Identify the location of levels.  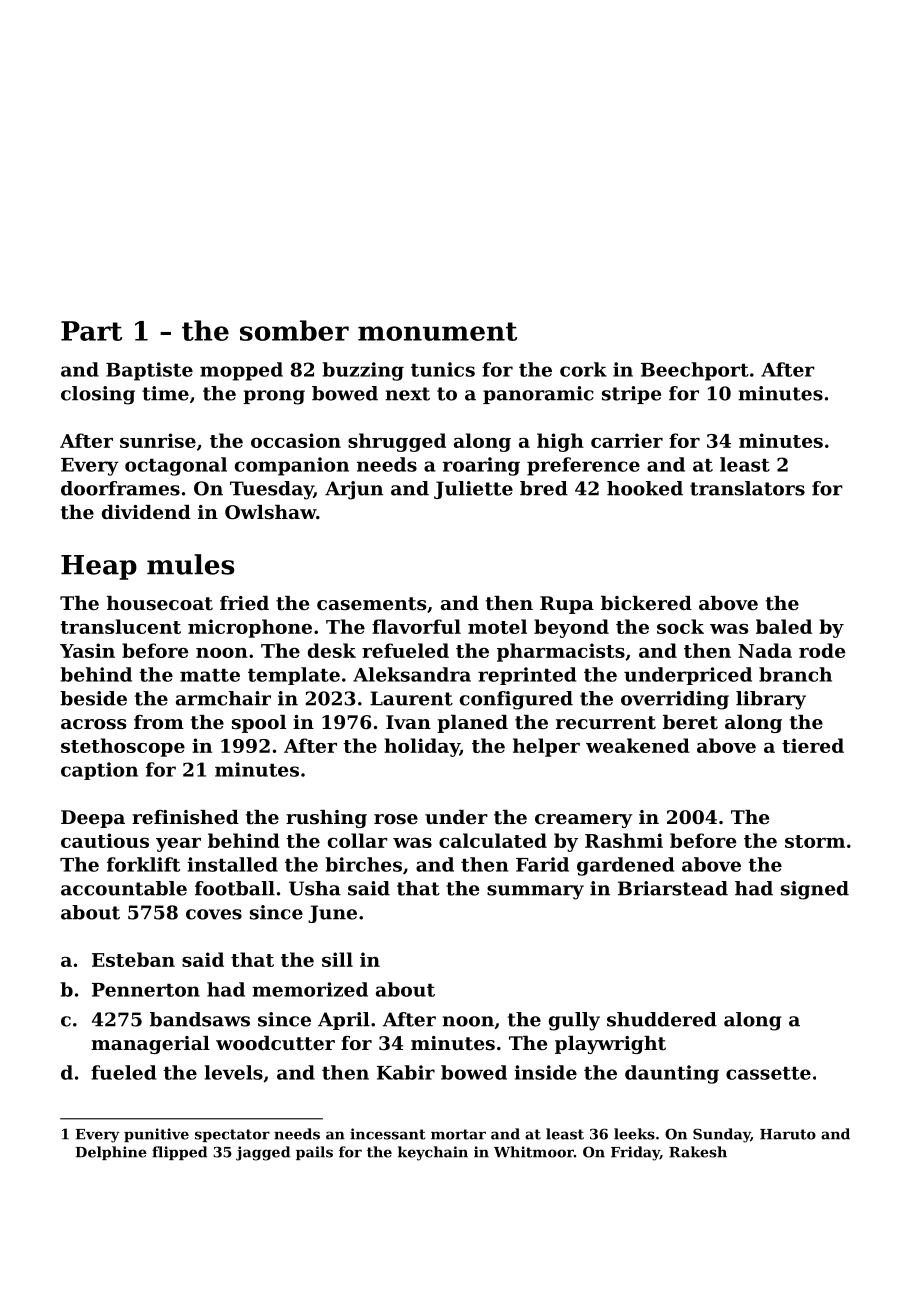
(233, 1072).
